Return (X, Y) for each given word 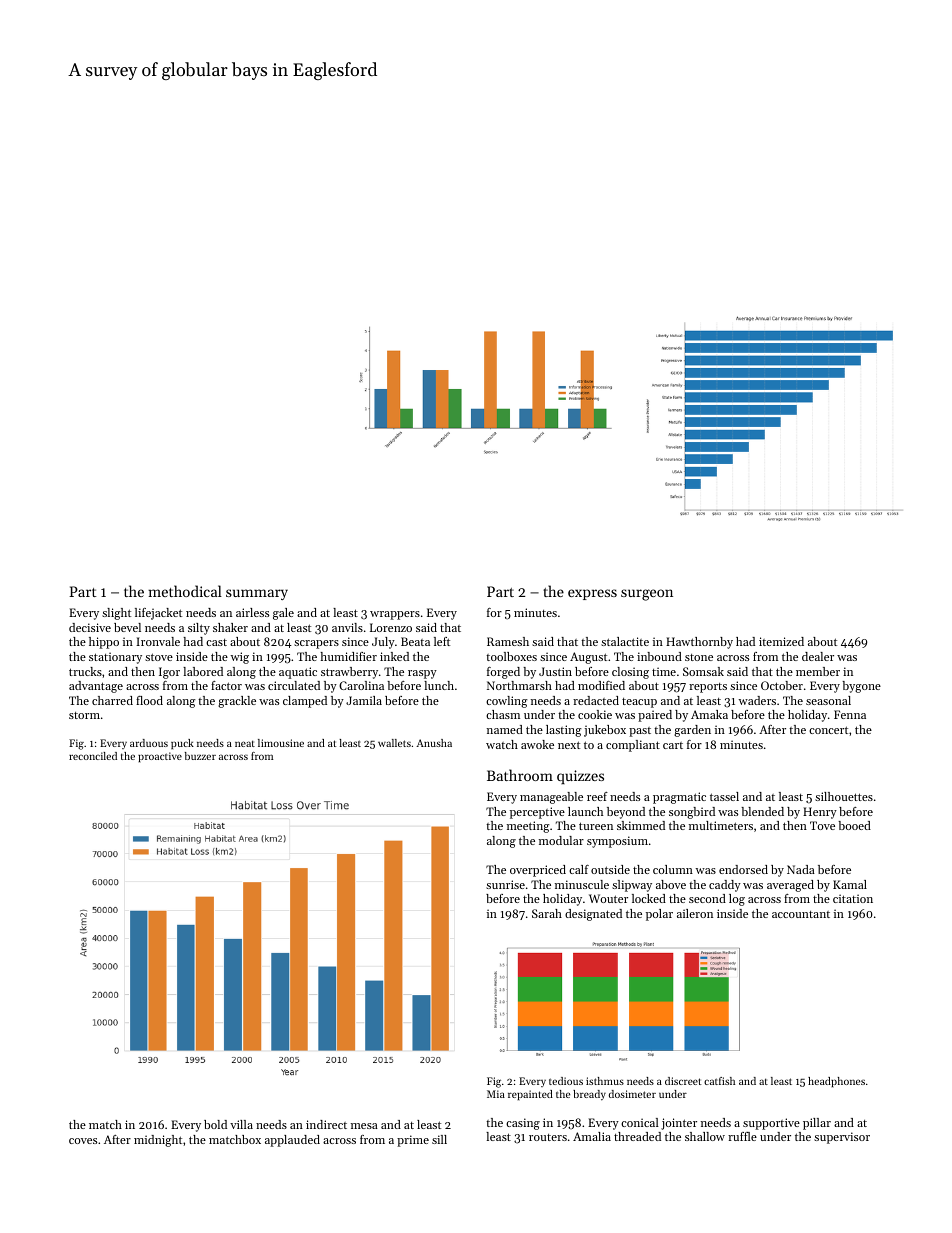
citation (853, 898)
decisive (90, 627)
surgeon (647, 595)
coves (83, 1141)
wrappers (395, 615)
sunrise (505, 884)
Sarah (547, 913)
